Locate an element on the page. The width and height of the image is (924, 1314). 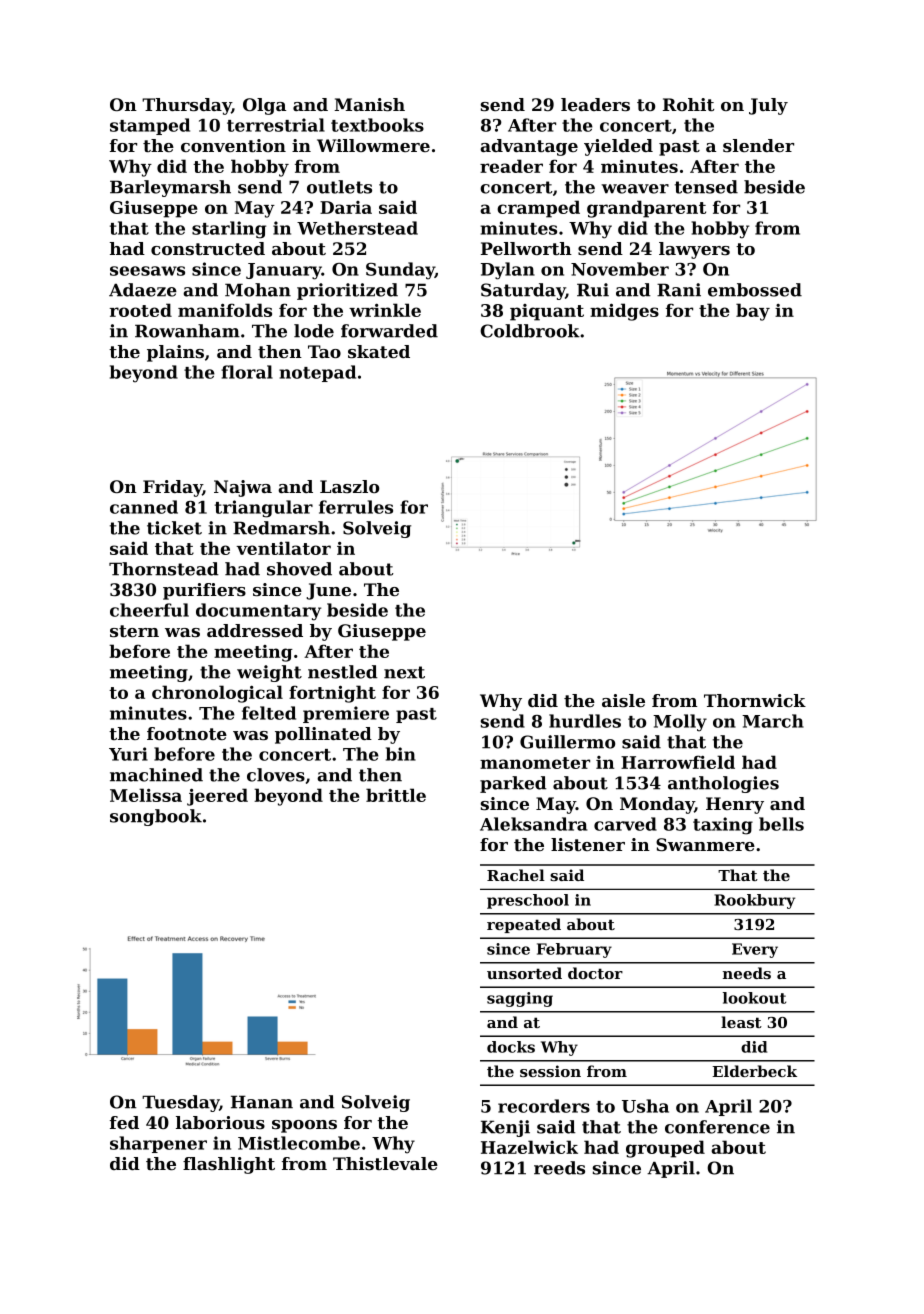
embossed is located at coordinates (755, 290).
